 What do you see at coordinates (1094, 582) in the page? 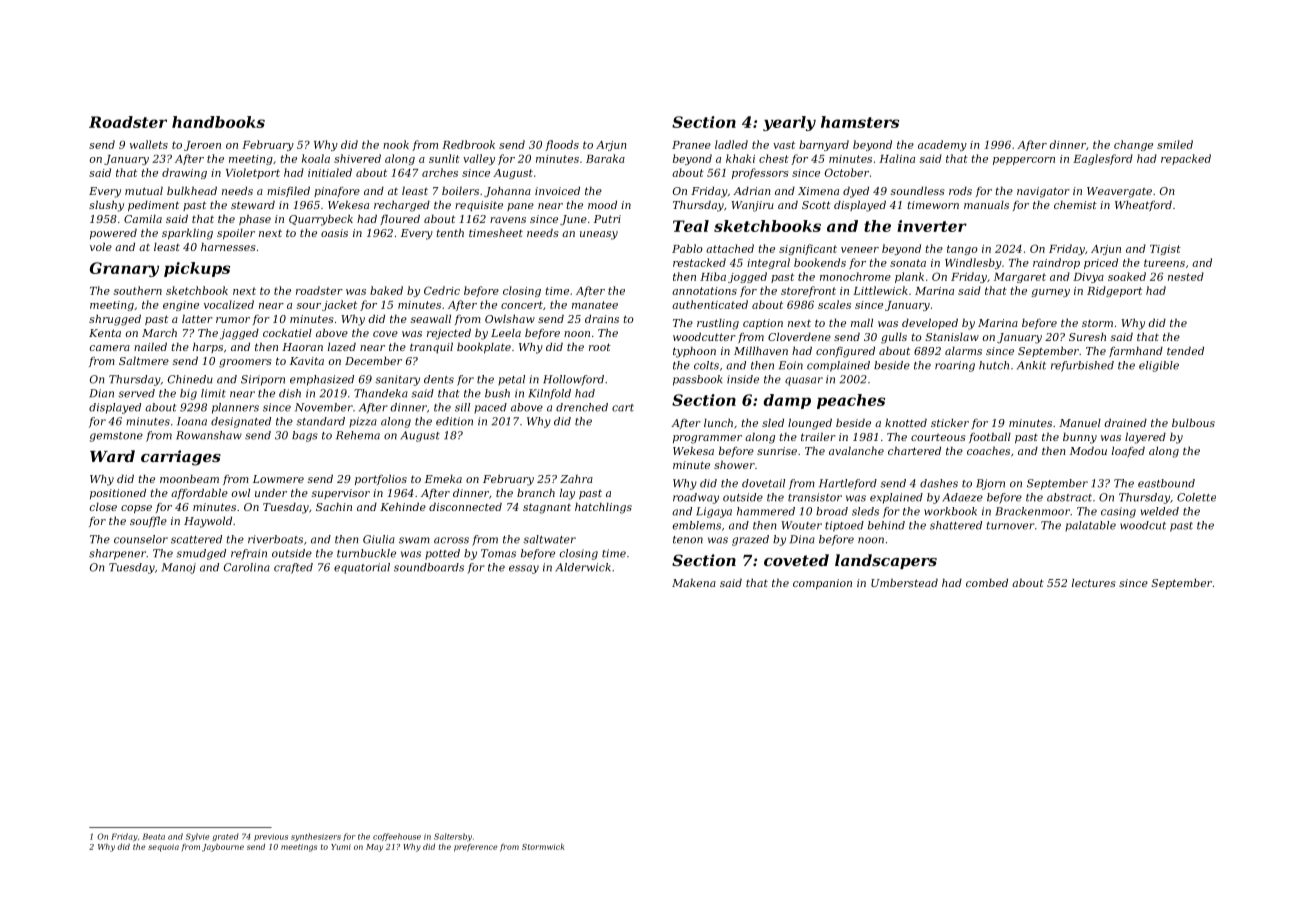
I see `lectures` at bounding box center [1094, 582].
